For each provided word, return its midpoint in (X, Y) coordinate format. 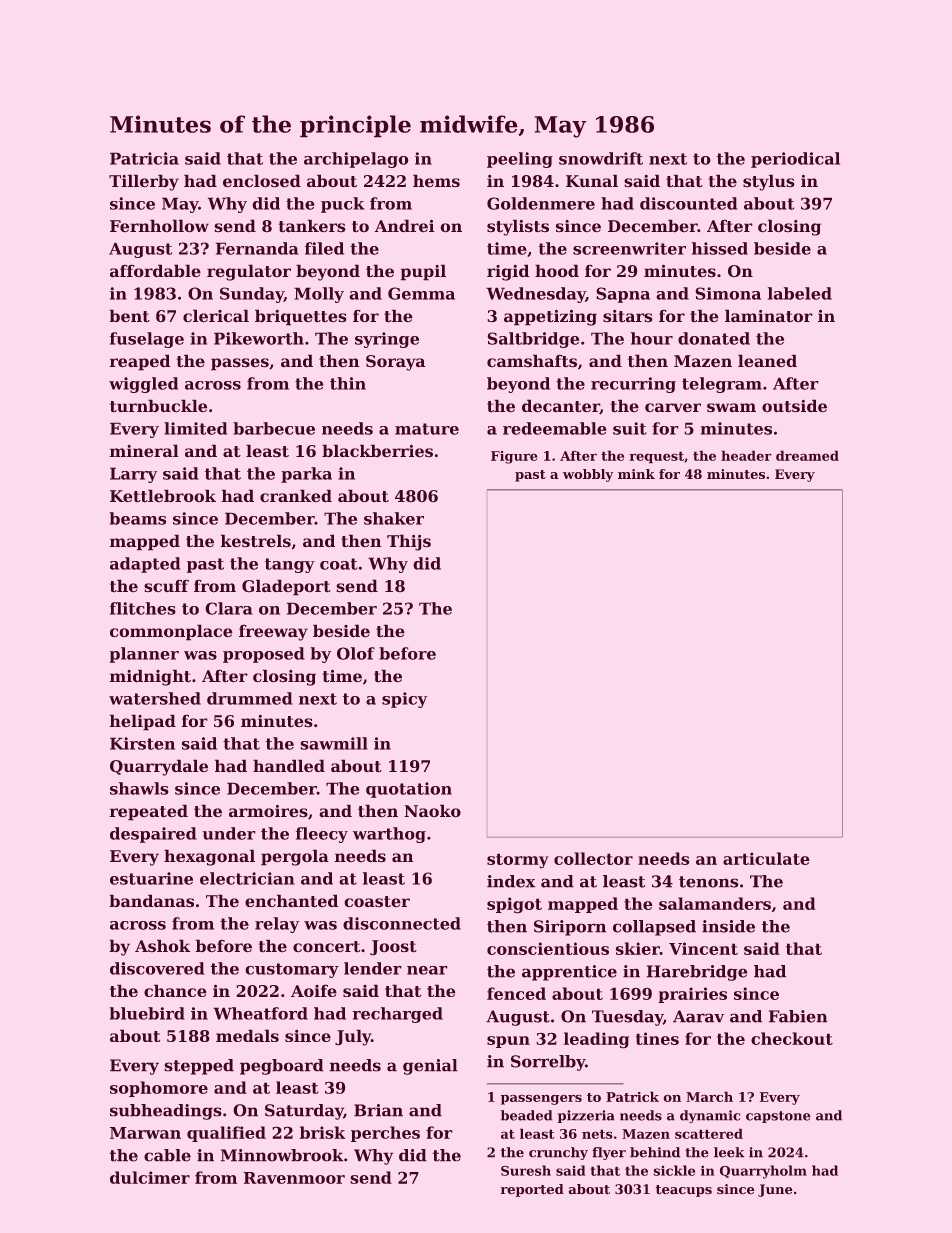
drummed (250, 698)
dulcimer (150, 1177)
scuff (166, 586)
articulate (766, 858)
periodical (795, 160)
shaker (394, 518)
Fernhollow (159, 226)
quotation (409, 790)
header (746, 455)
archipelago (356, 160)
